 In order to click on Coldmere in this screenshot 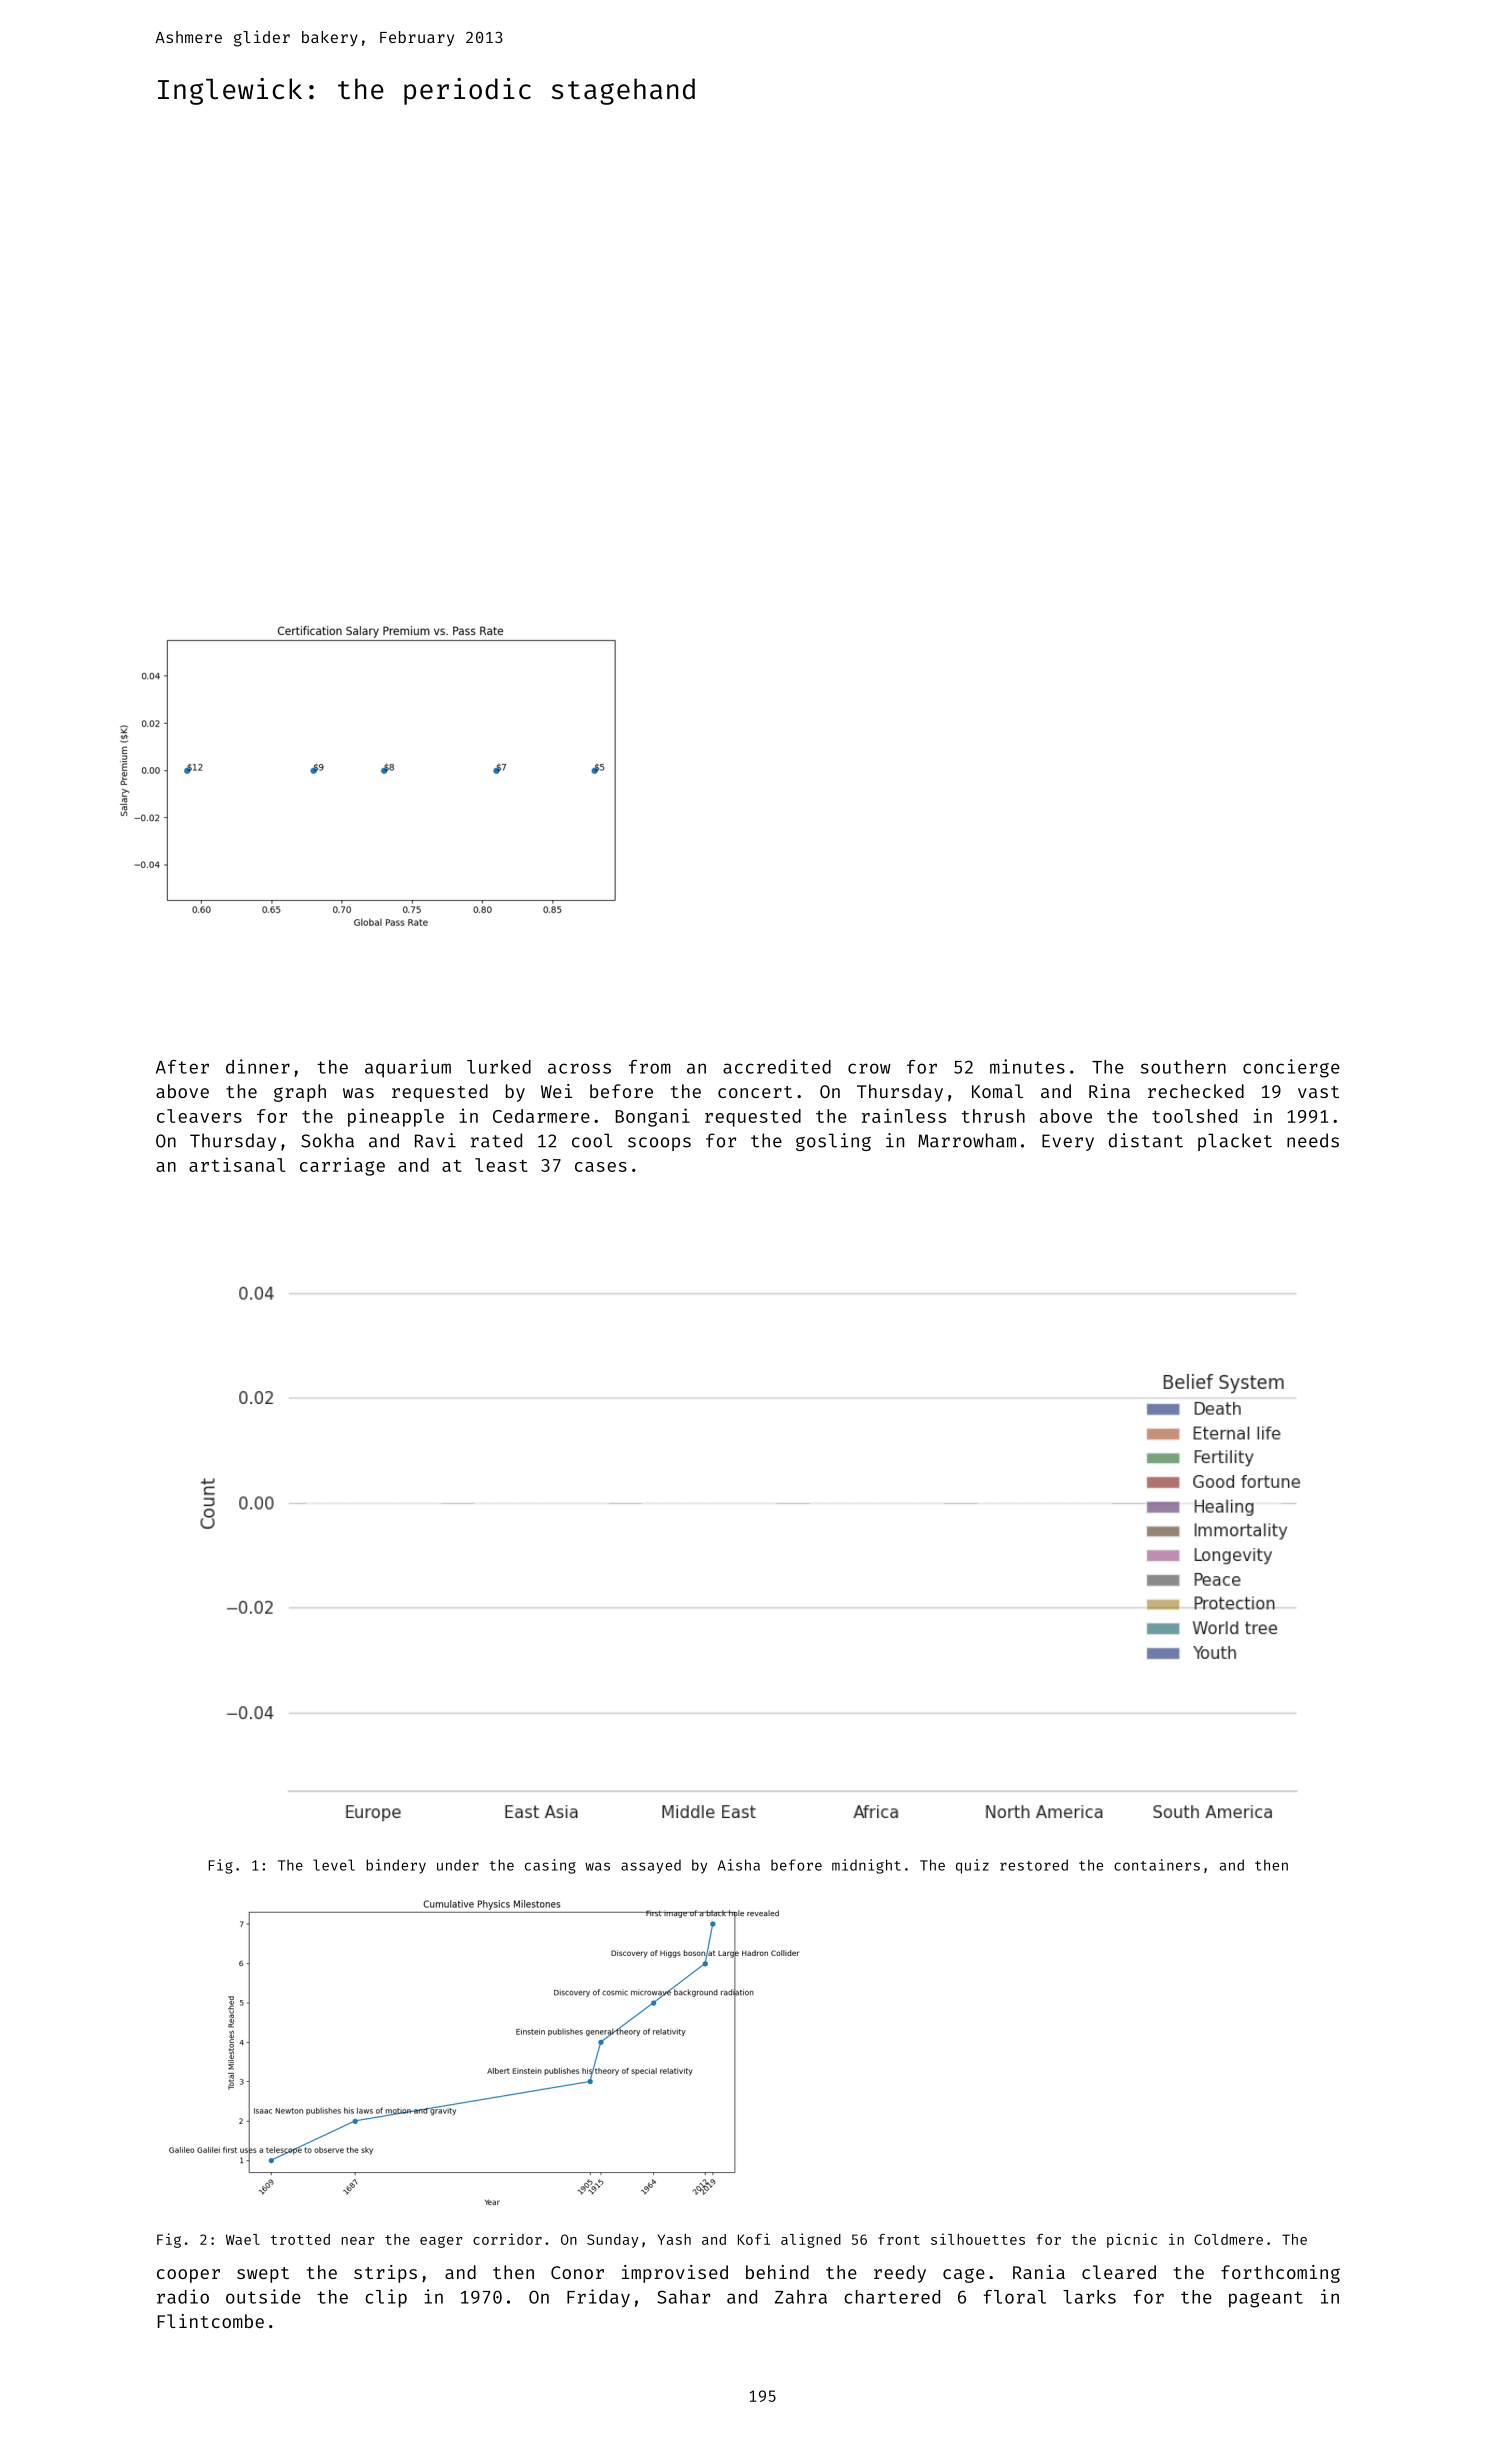, I will do `click(1228, 2239)`.
